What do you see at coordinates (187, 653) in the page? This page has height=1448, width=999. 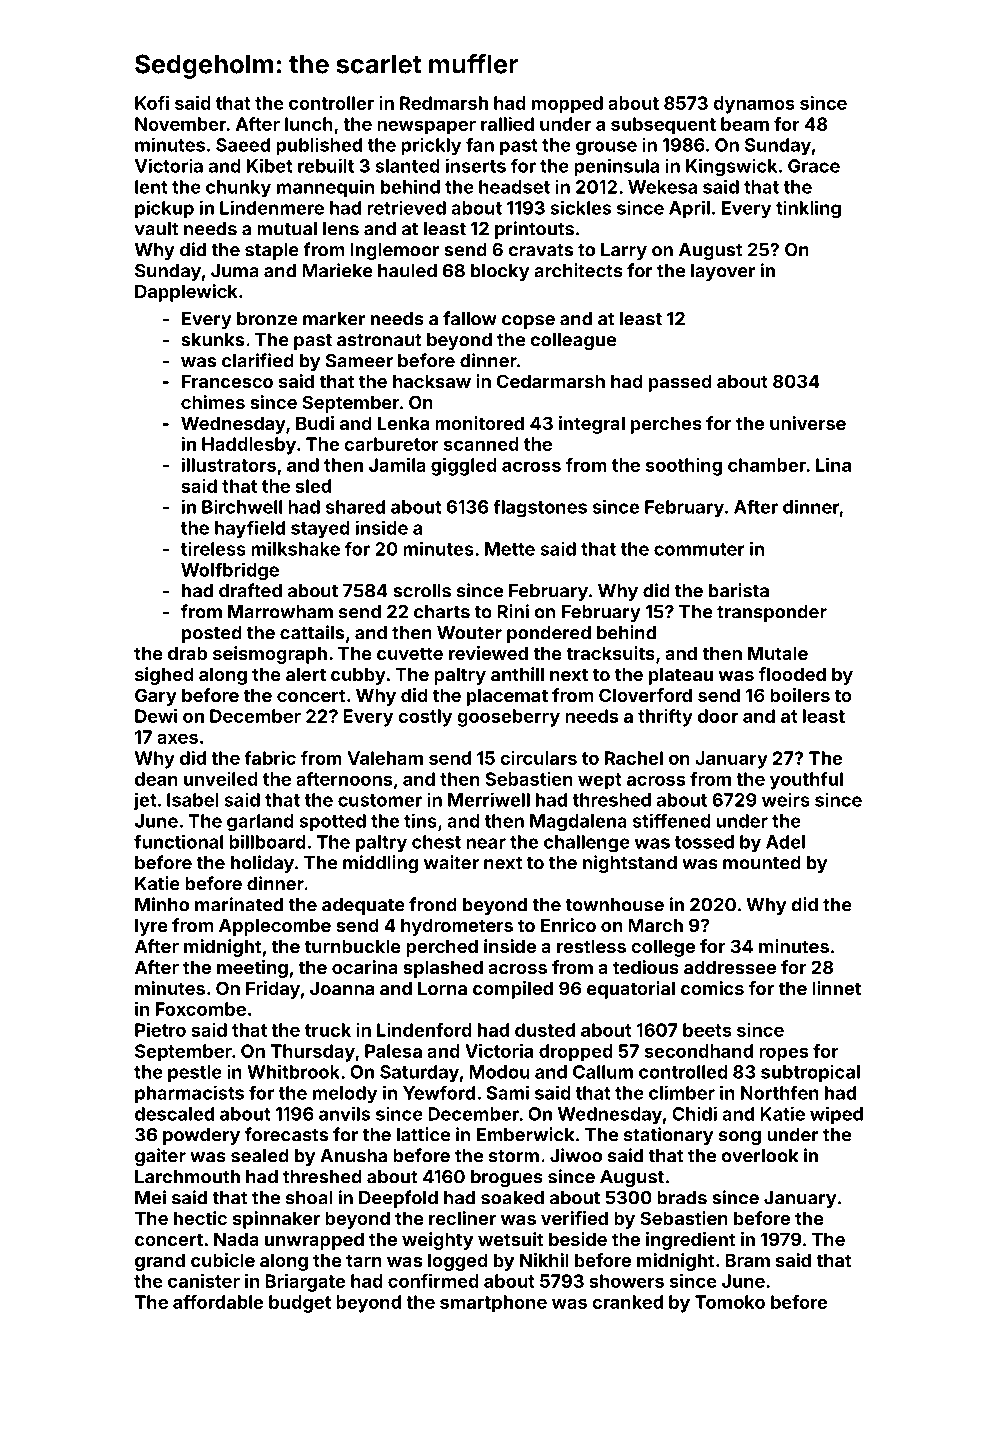 I see `drab` at bounding box center [187, 653].
